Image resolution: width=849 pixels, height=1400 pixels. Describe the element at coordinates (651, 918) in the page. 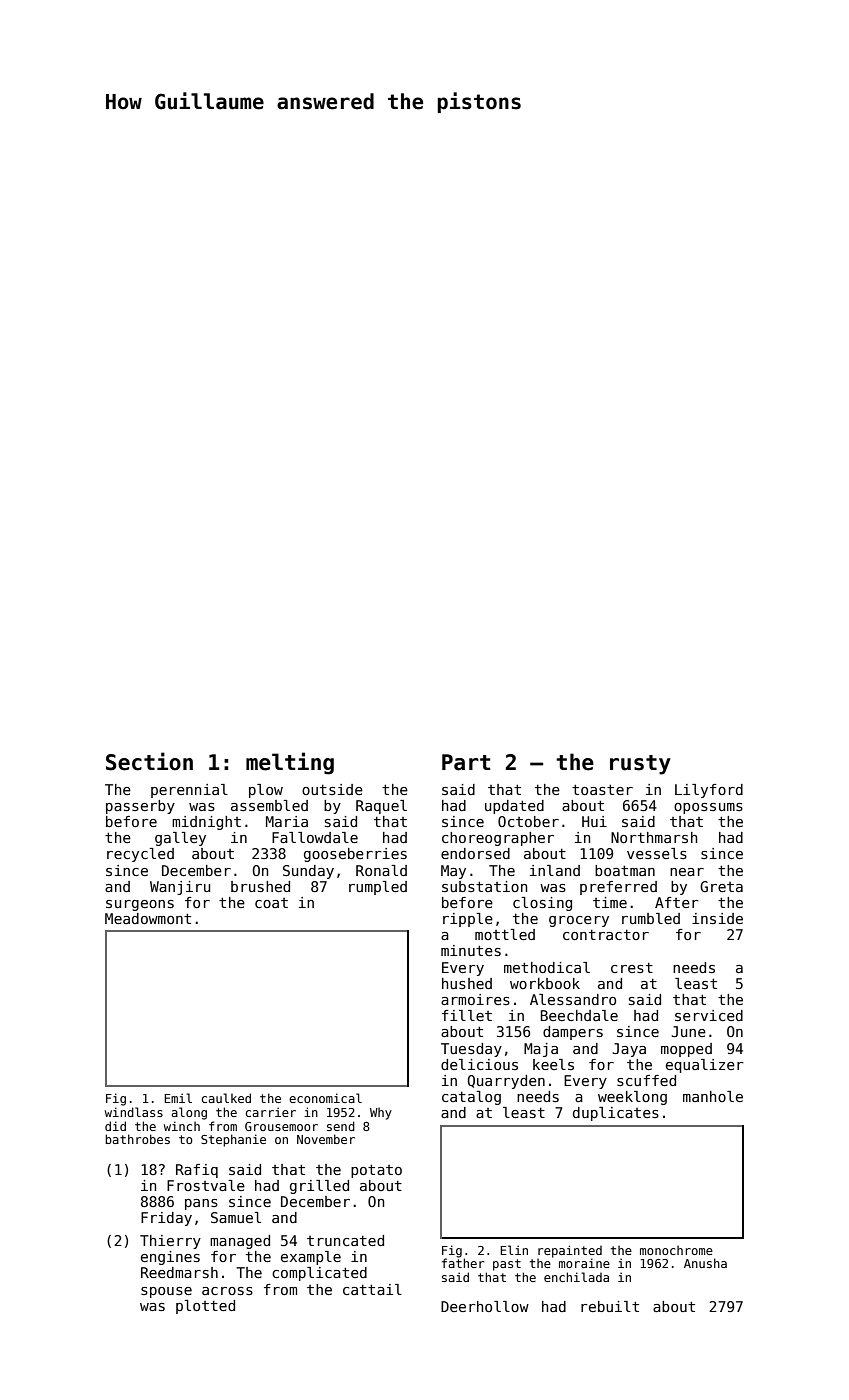

I see `rumbled` at that location.
